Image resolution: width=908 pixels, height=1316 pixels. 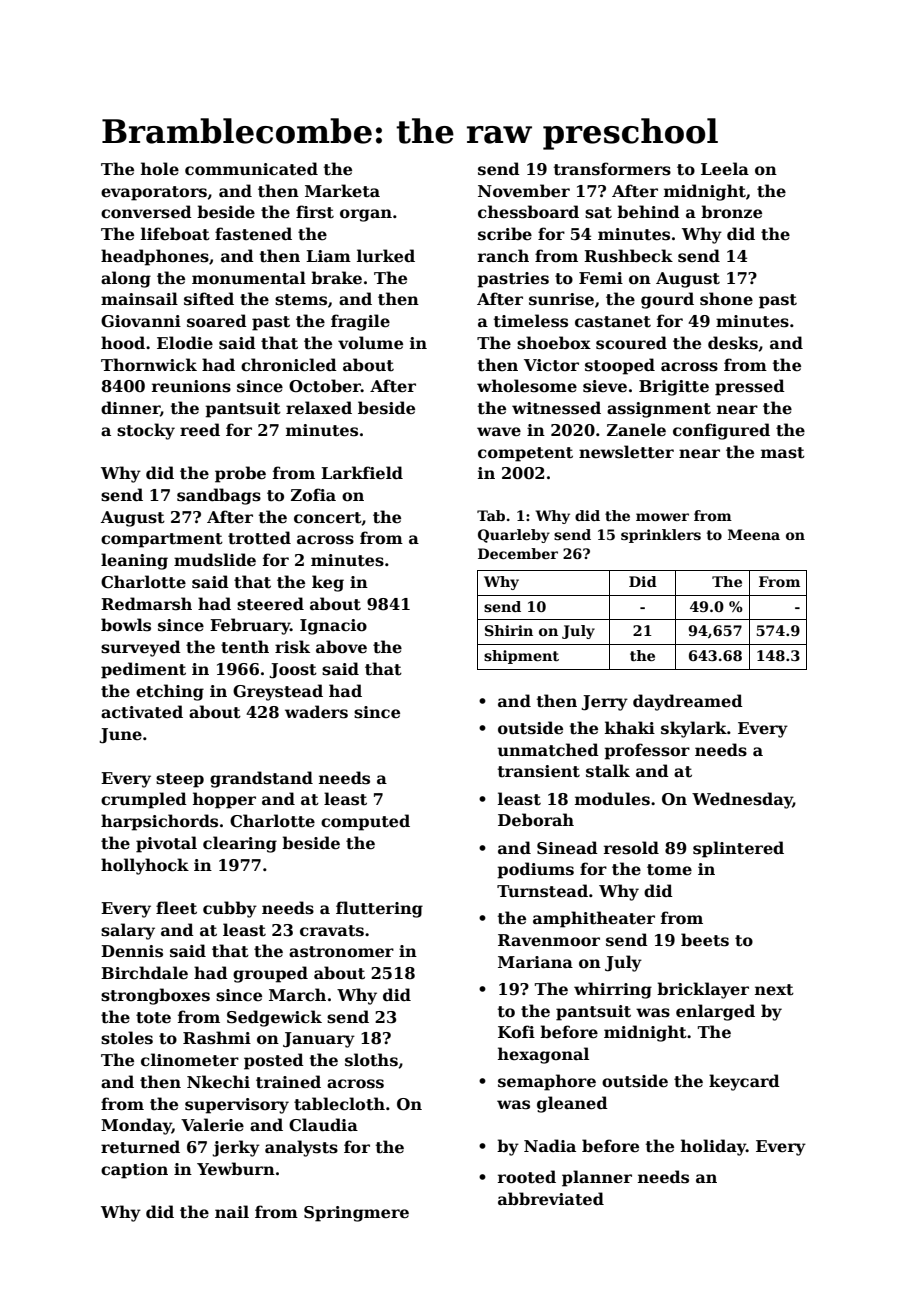 What do you see at coordinates (319, 408) in the screenshot?
I see `relaxed` at bounding box center [319, 408].
